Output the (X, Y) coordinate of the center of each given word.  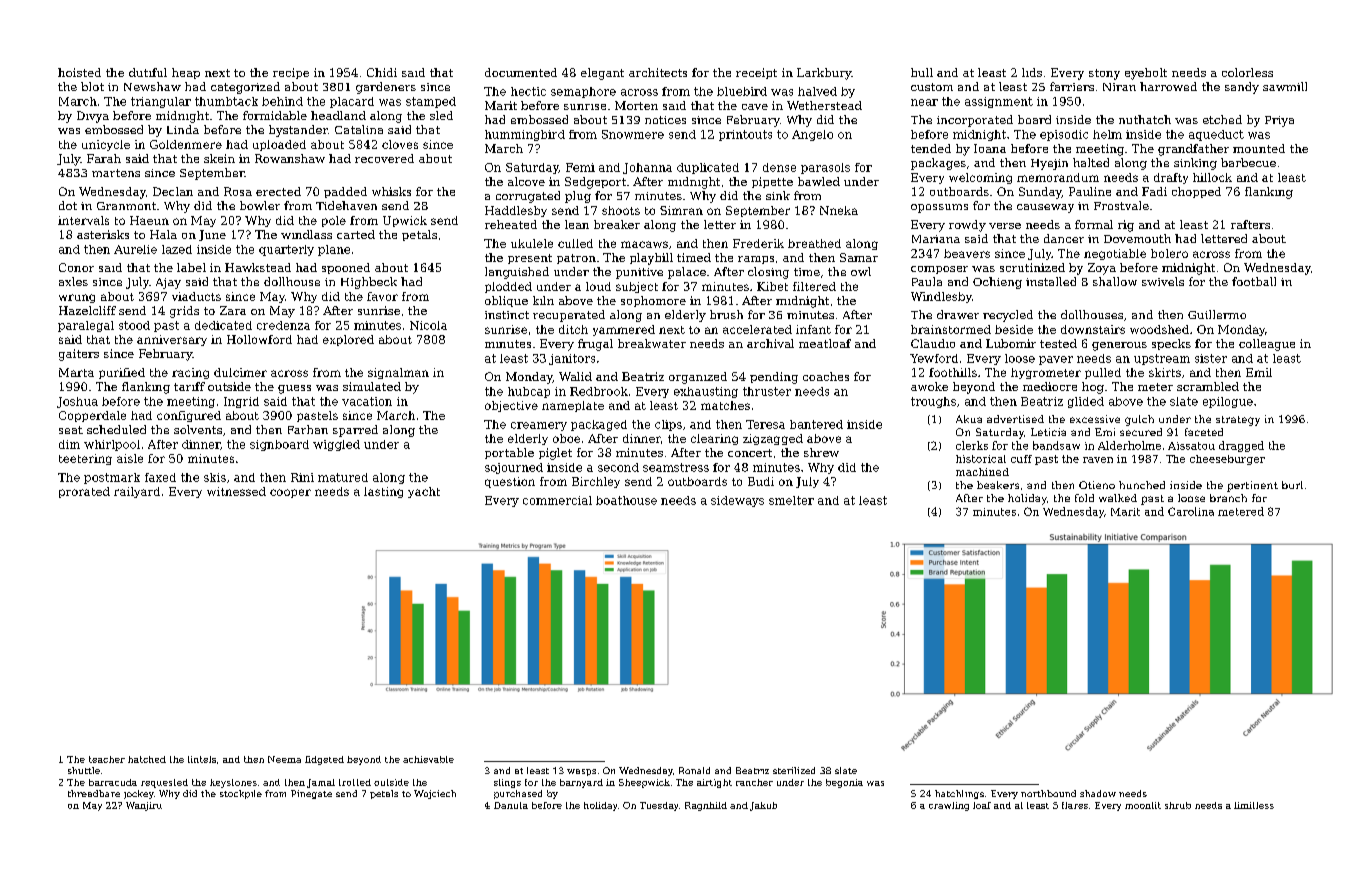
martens (116, 173)
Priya (1279, 121)
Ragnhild (706, 806)
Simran (681, 210)
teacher (107, 759)
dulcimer (240, 372)
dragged (1241, 446)
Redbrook (599, 391)
